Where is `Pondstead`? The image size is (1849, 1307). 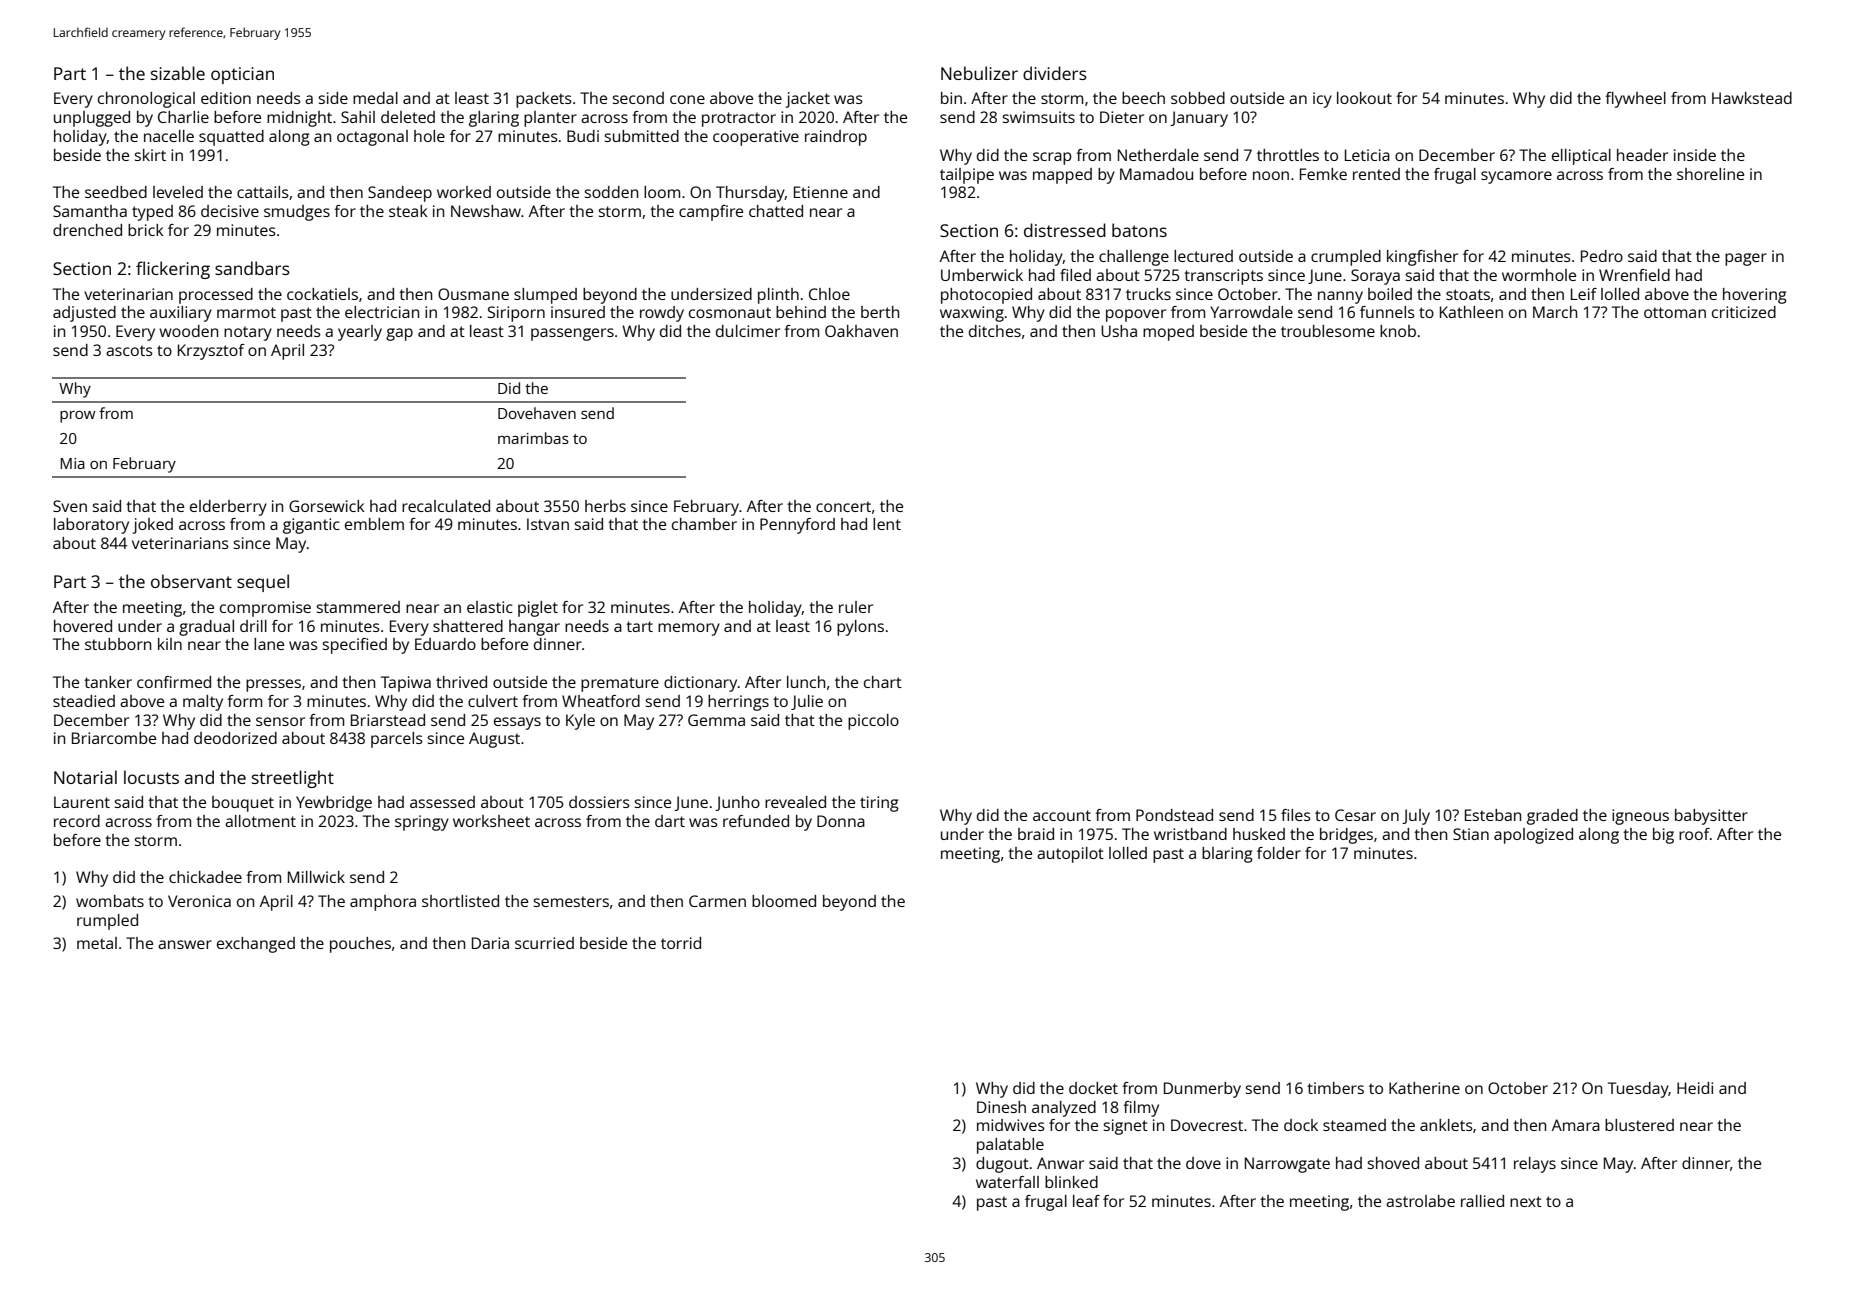
Pondstead is located at coordinates (1174, 815).
